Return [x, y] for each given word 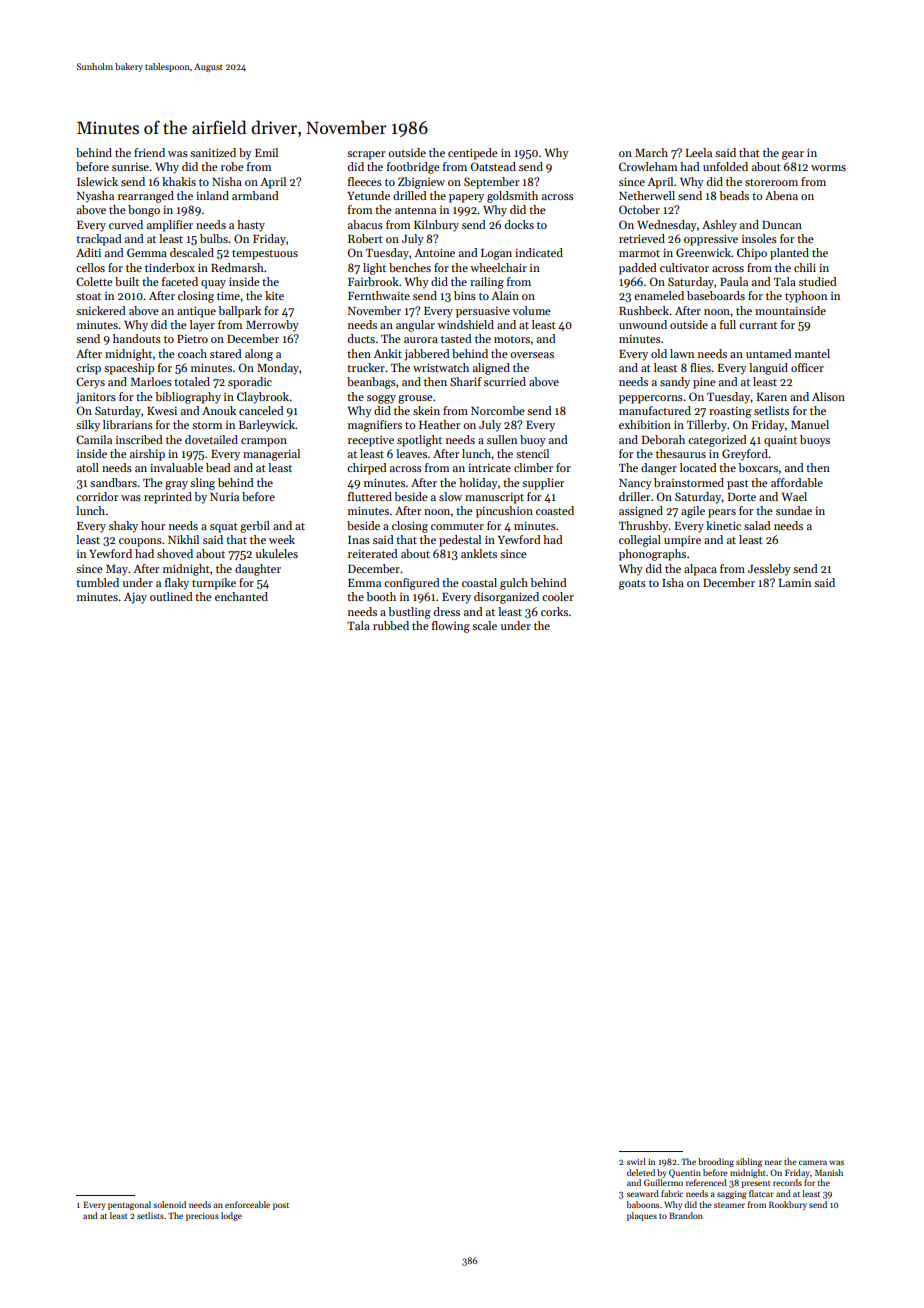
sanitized [213, 152]
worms [828, 168]
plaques [642, 1216]
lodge [231, 1216]
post [281, 1206]
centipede [473, 154]
